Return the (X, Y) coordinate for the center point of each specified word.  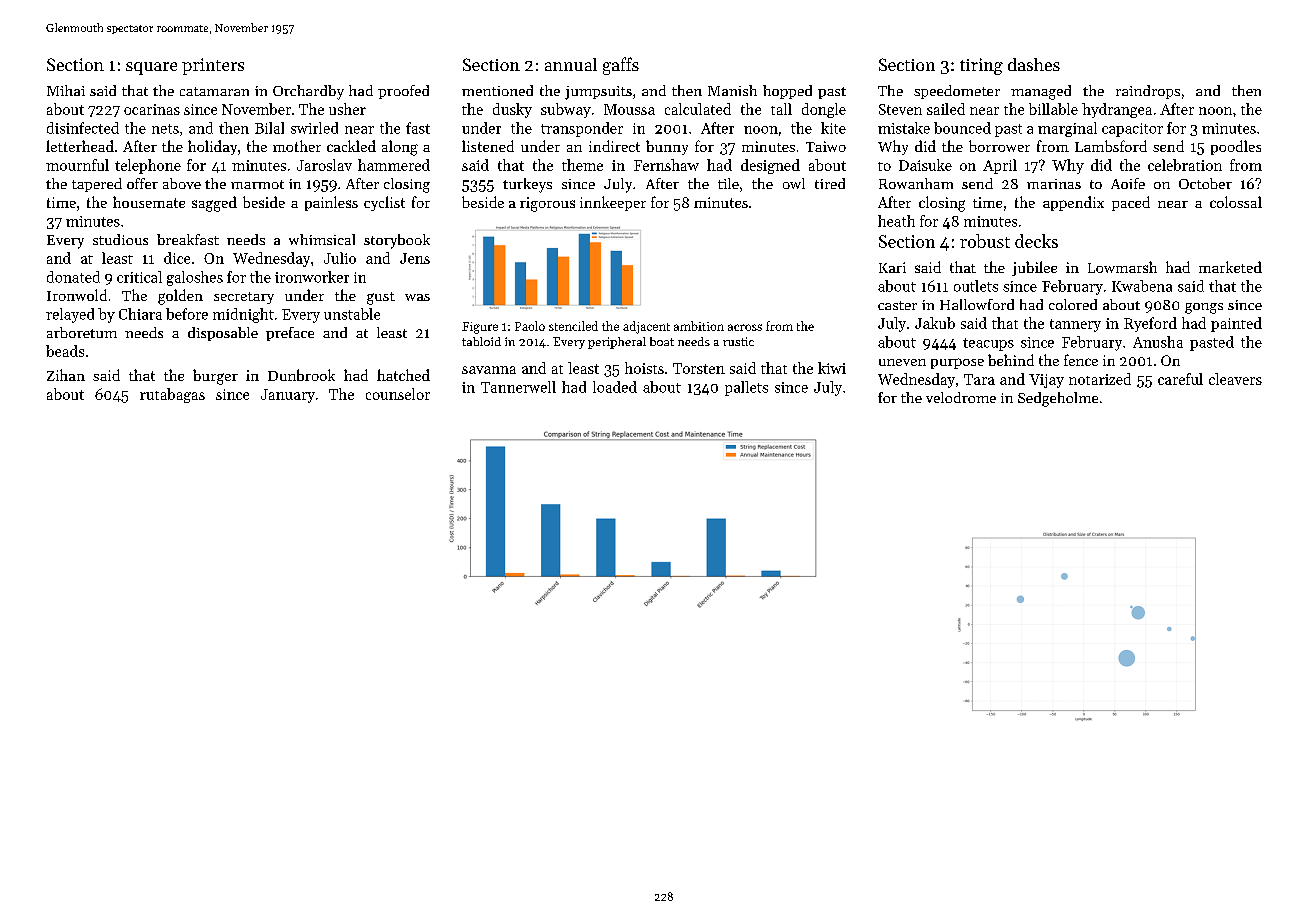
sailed (946, 109)
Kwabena (1142, 286)
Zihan (66, 375)
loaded (615, 387)
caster (897, 305)
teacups (988, 344)
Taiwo (826, 146)
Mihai (66, 90)
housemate (149, 202)
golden (180, 297)
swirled (314, 128)
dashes (1034, 64)
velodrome (961, 397)
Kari (892, 267)
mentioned (497, 90)
